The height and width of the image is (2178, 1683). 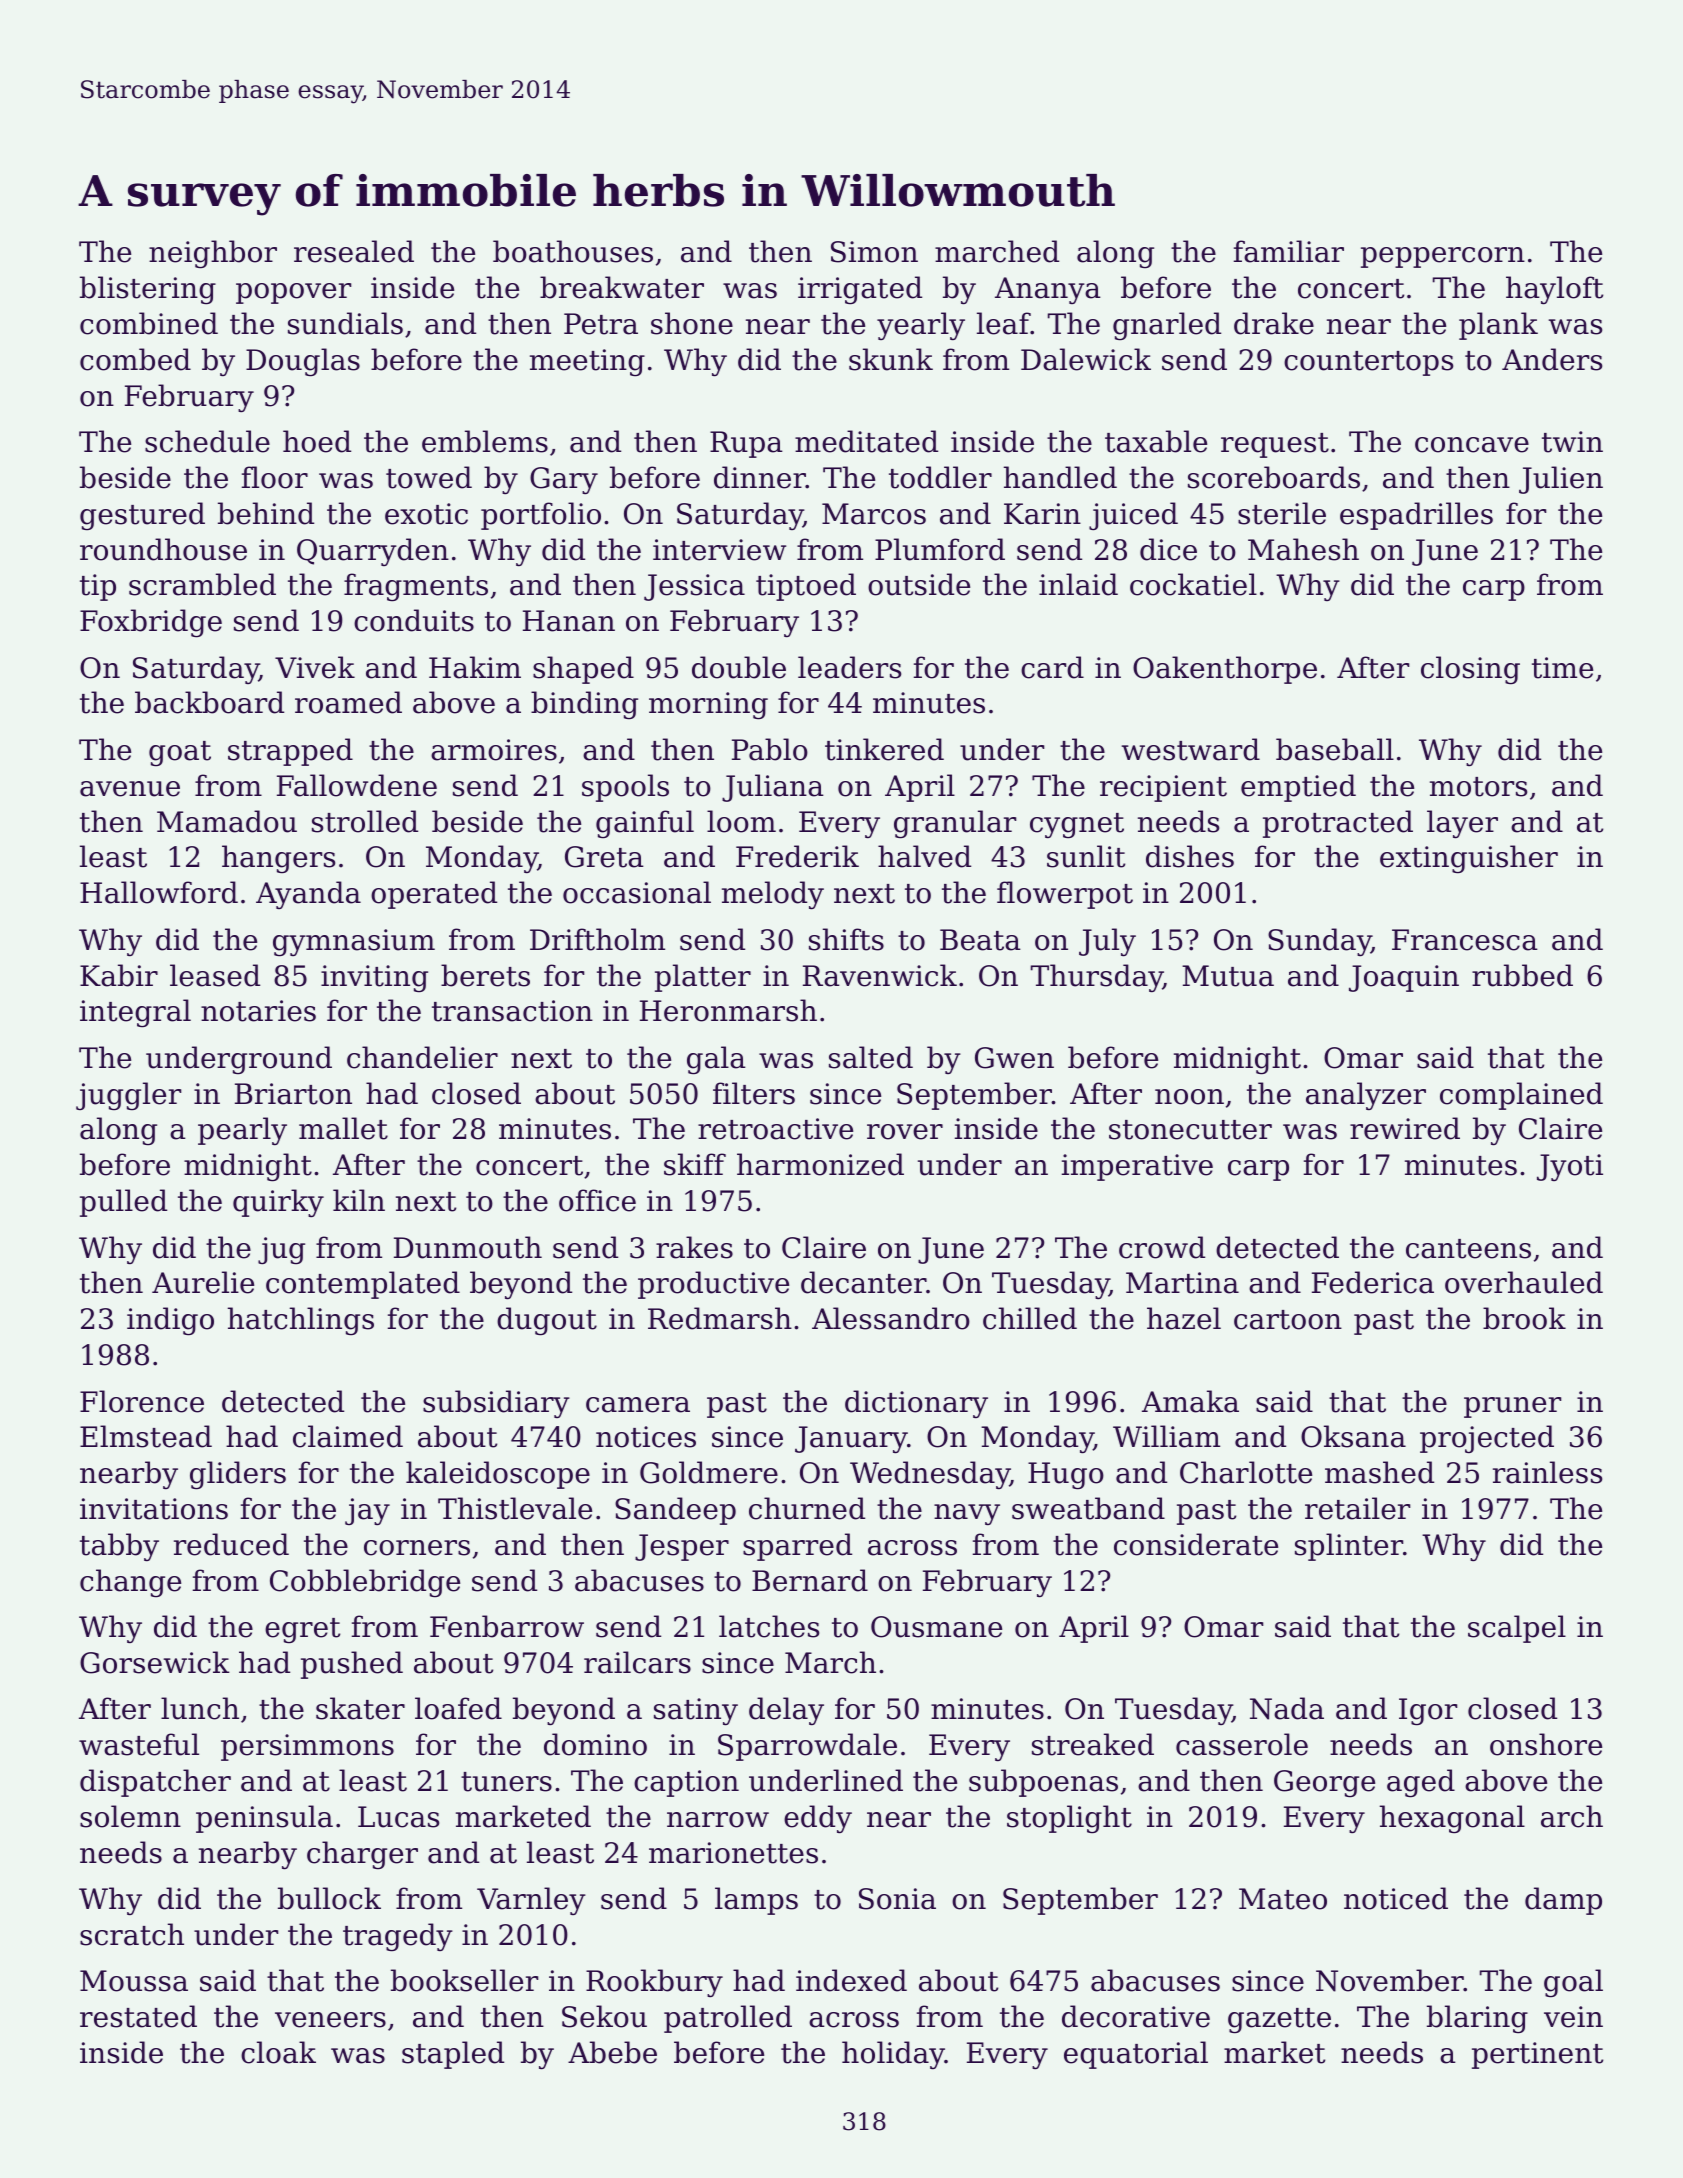 What do you see at coordinates (696, 1711) in the image?
I see `satiny` at bounding box center [696, 1711].
